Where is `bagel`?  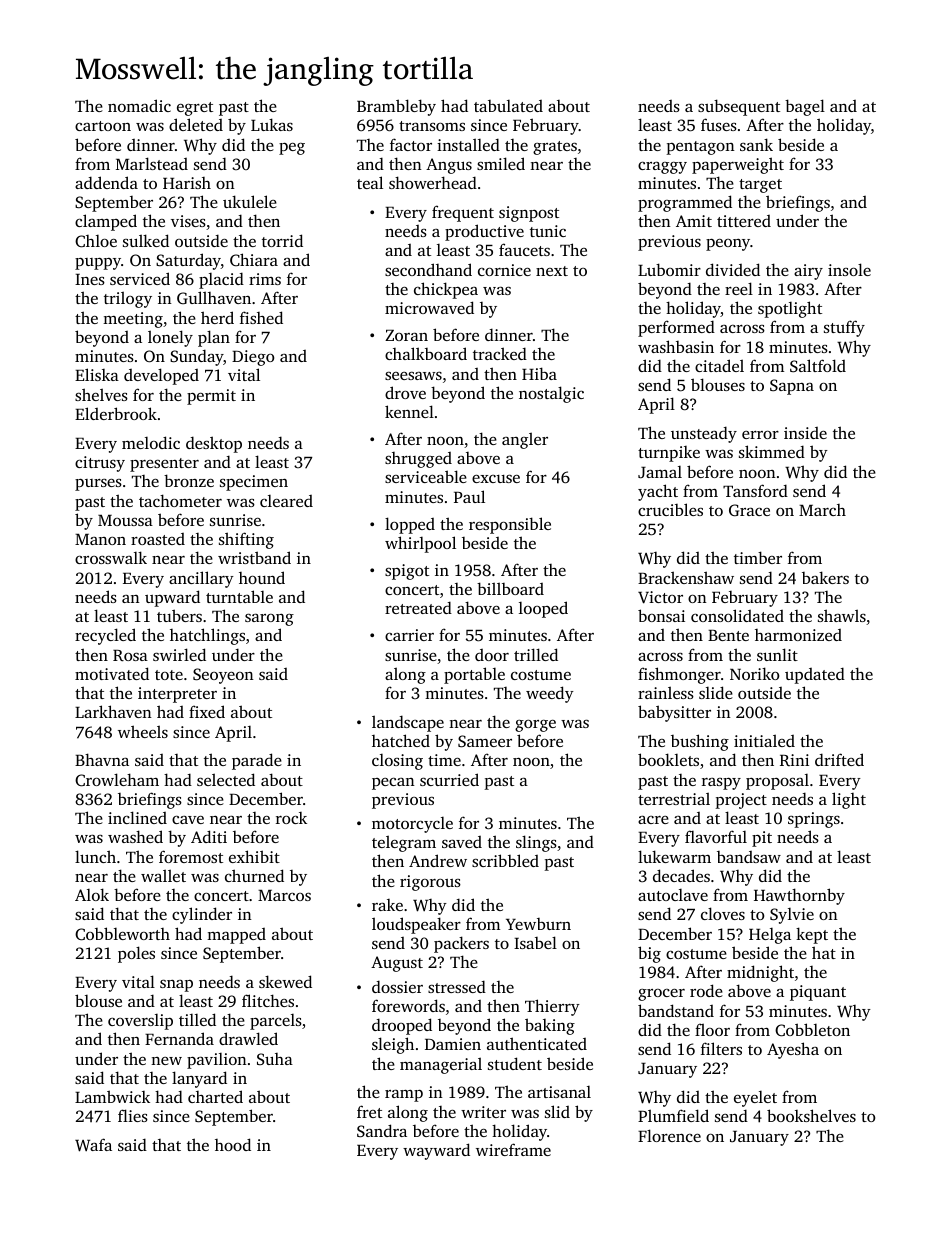
bagel is located at coordinates (805, 107).
